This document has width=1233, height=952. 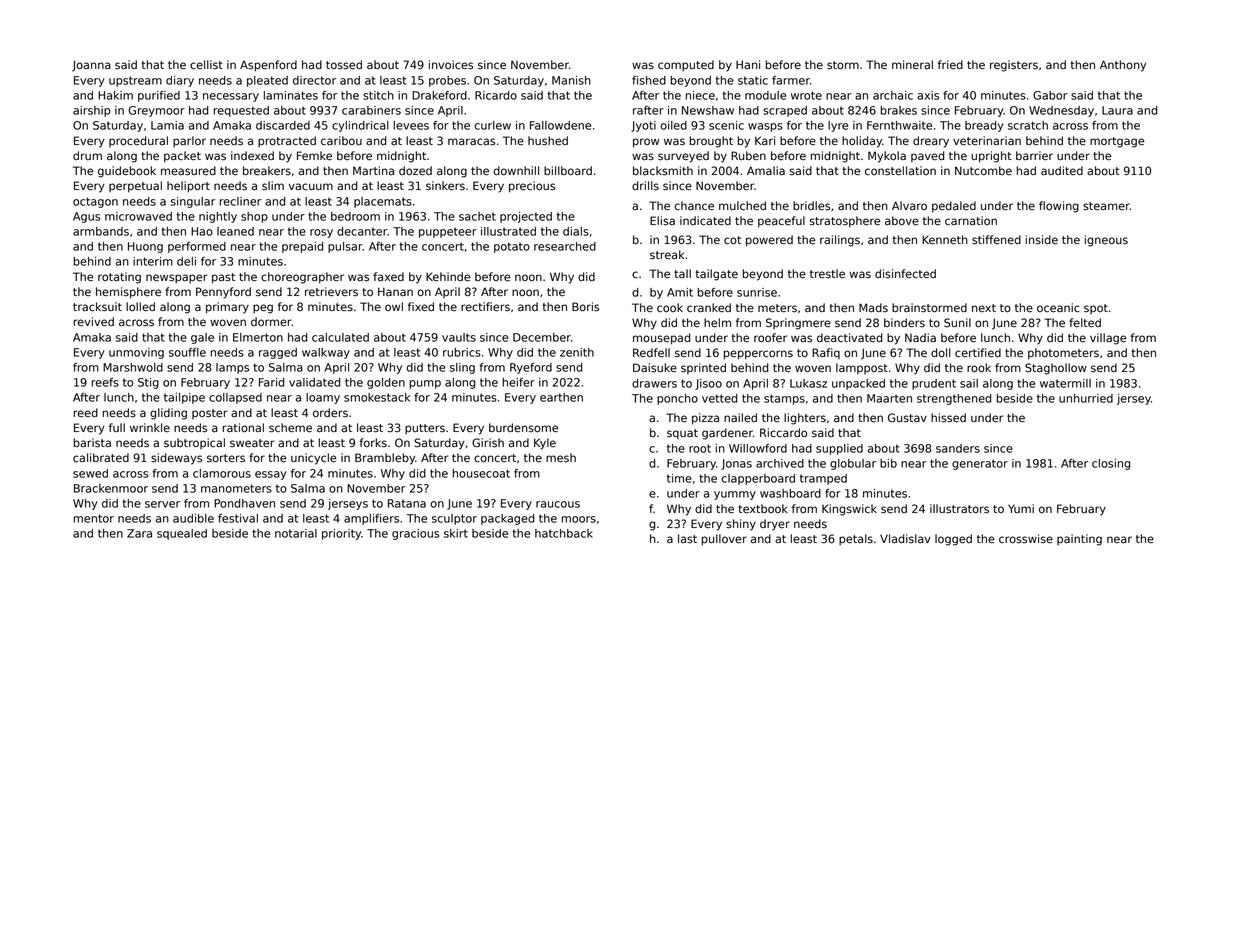 I want to click on invoices, so click(x=451, y=65).
